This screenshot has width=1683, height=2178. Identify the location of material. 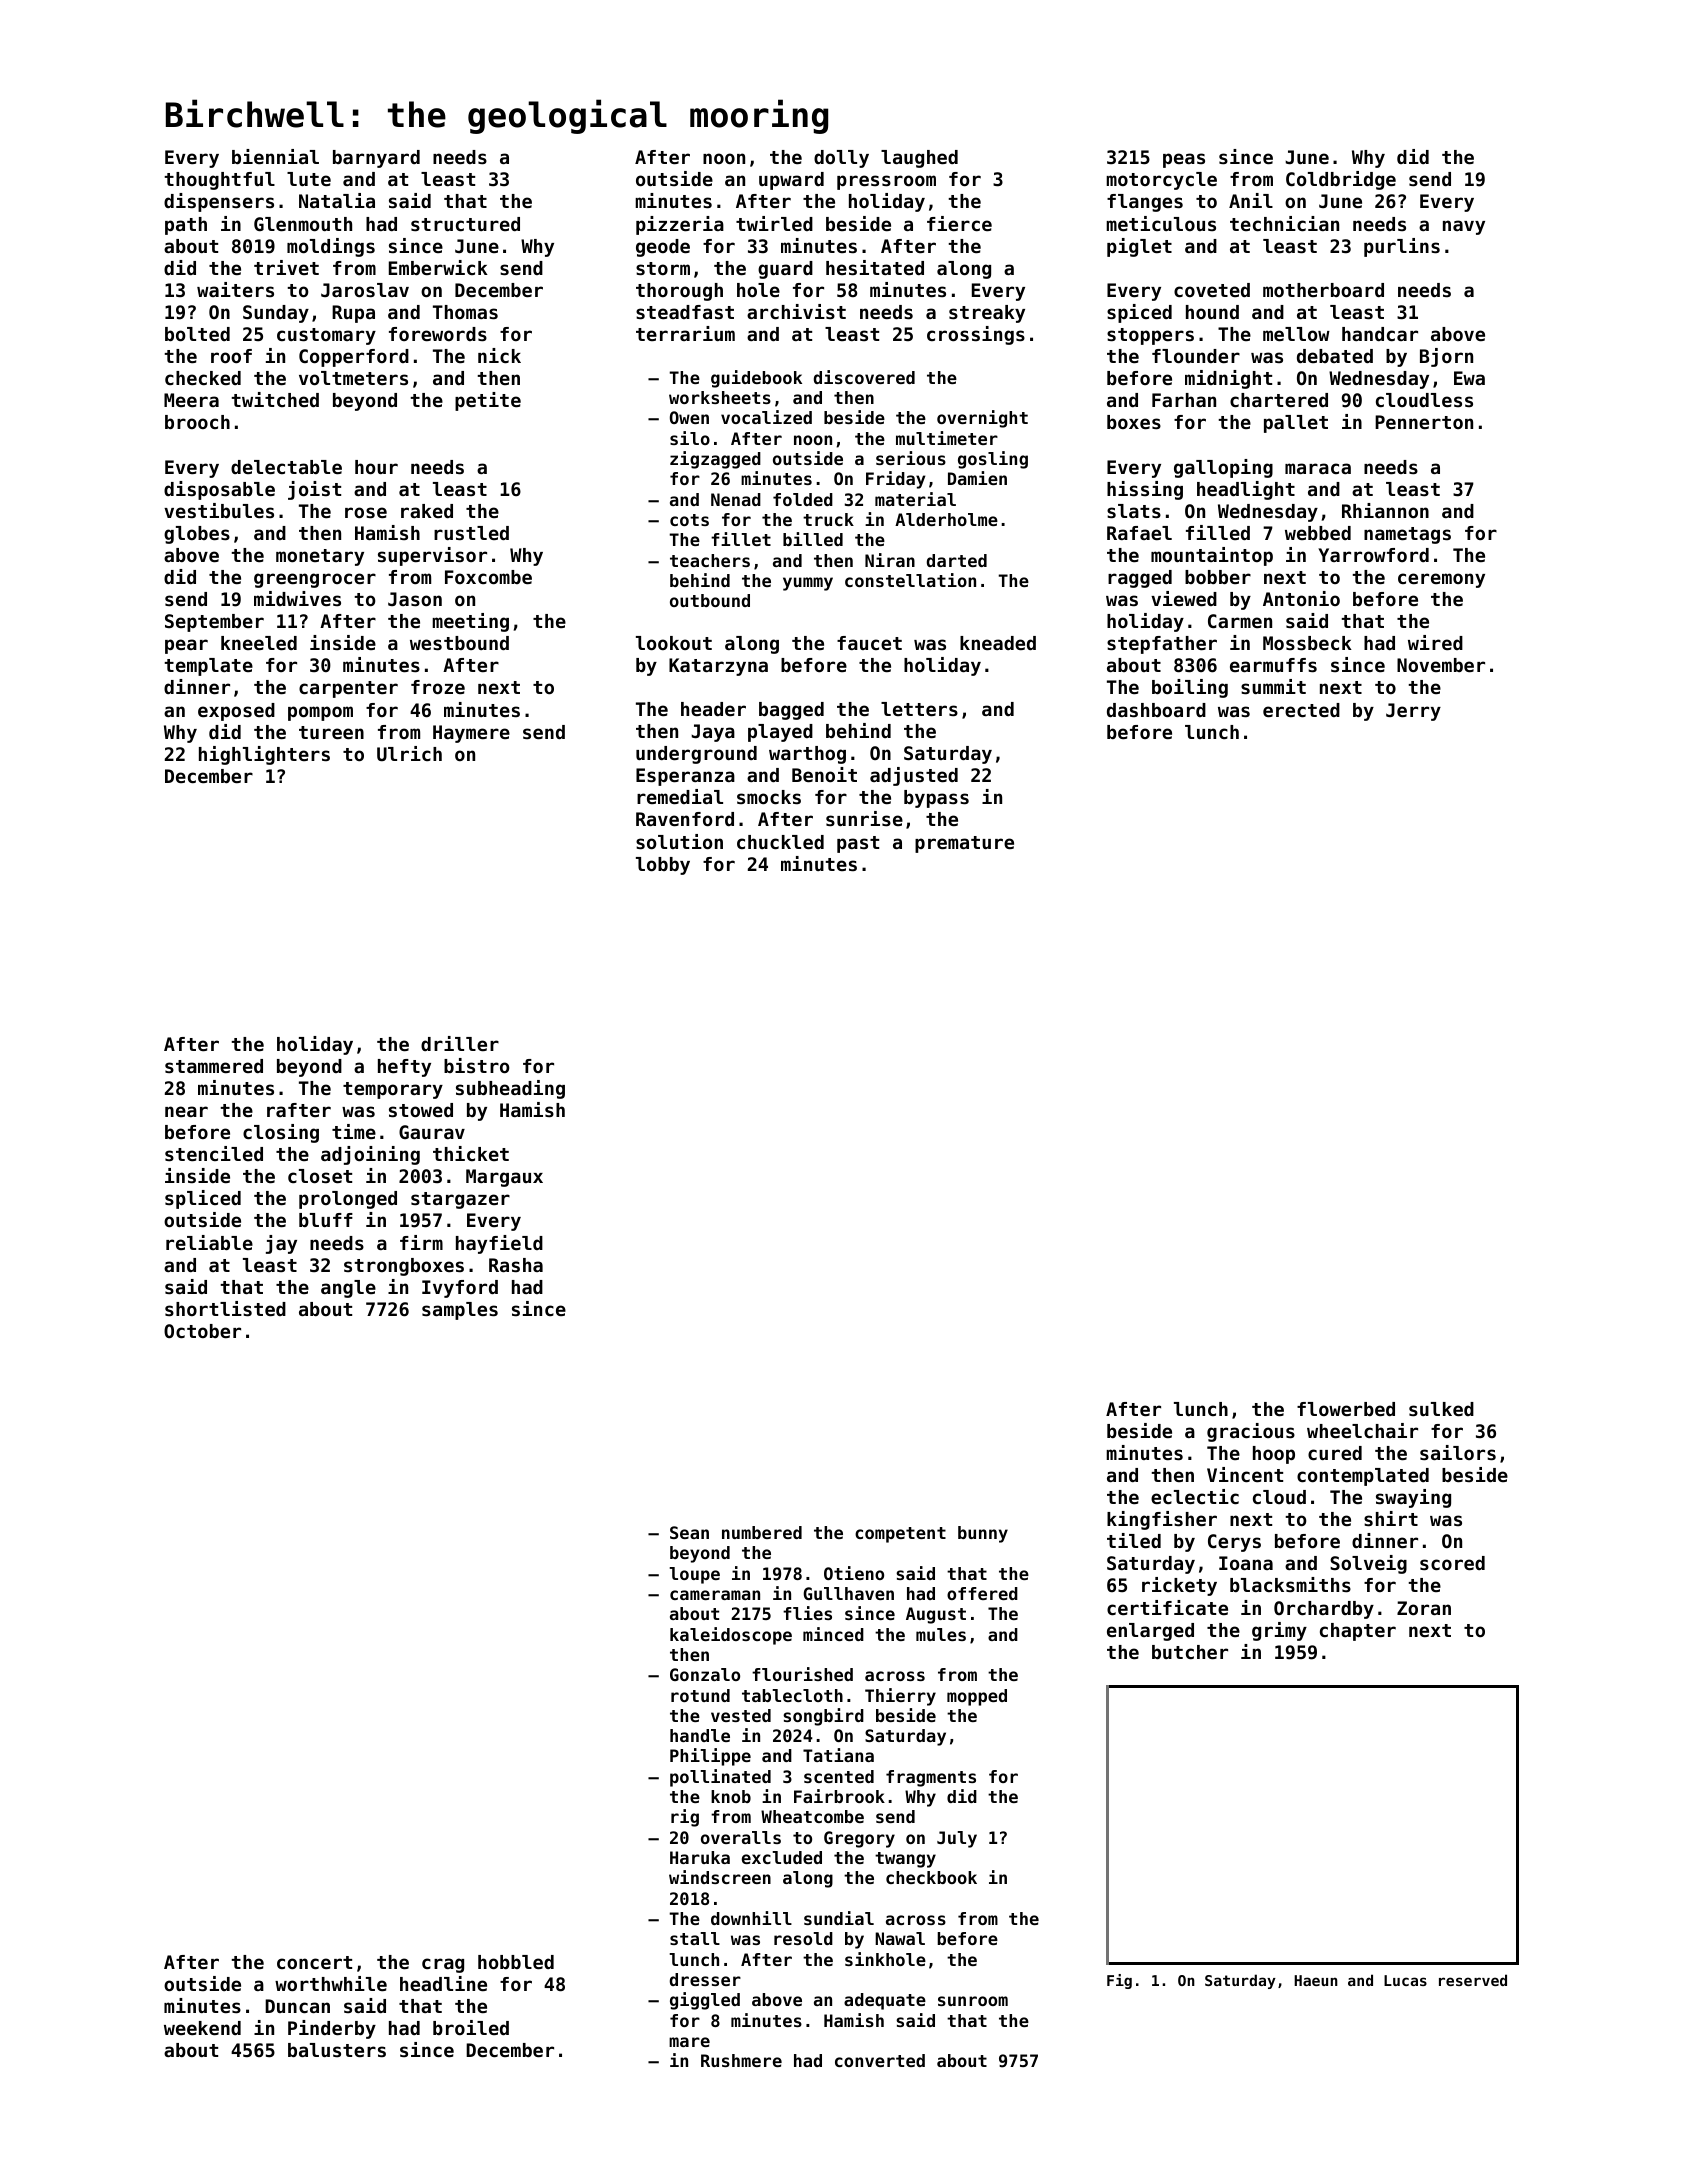
(915, 499).
